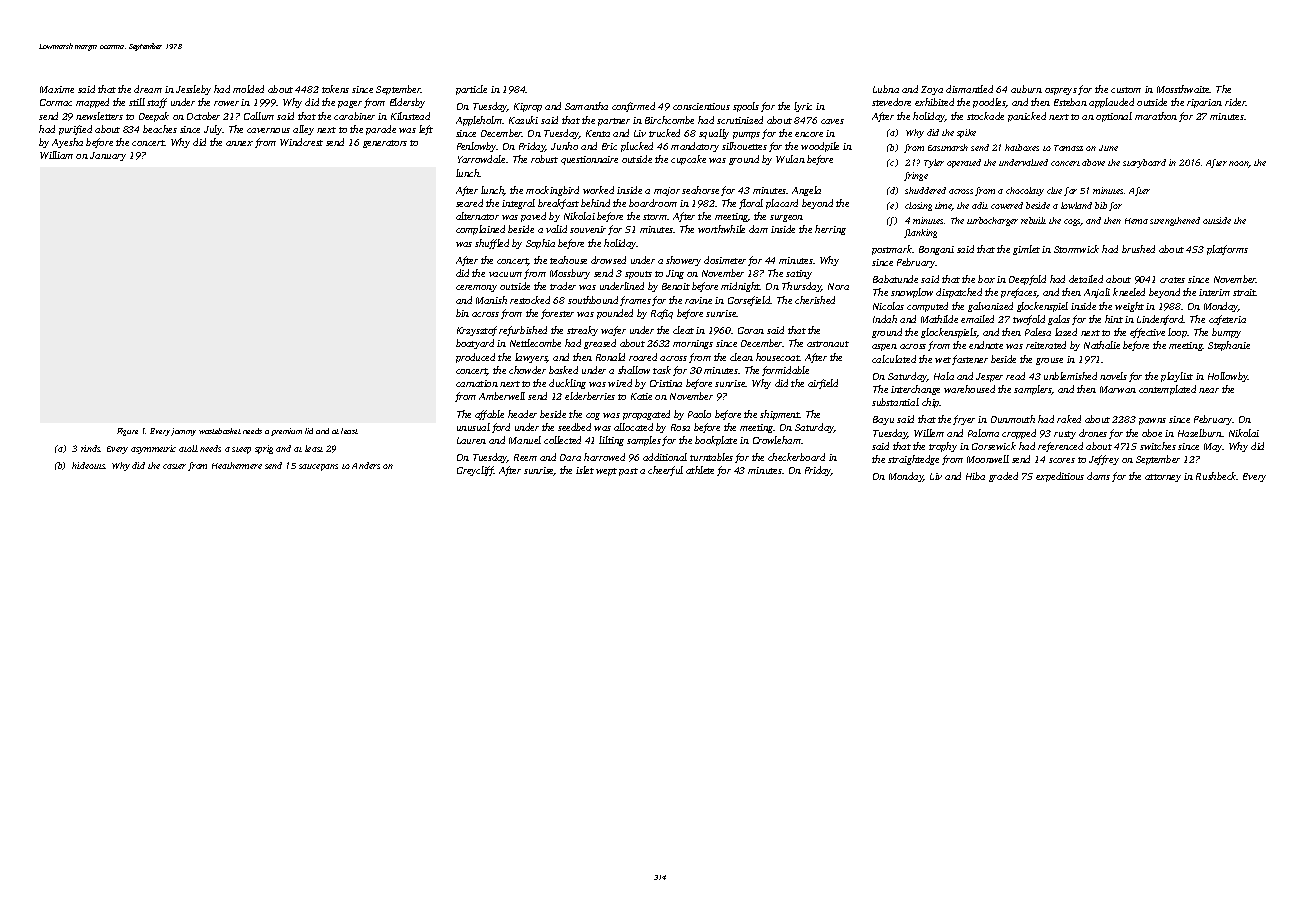 This screenshot has width=1308, height=924. What do you see at coordinates (491, 300) in the screenshot?
I see `Manish` at bounding box center [491, 300].
